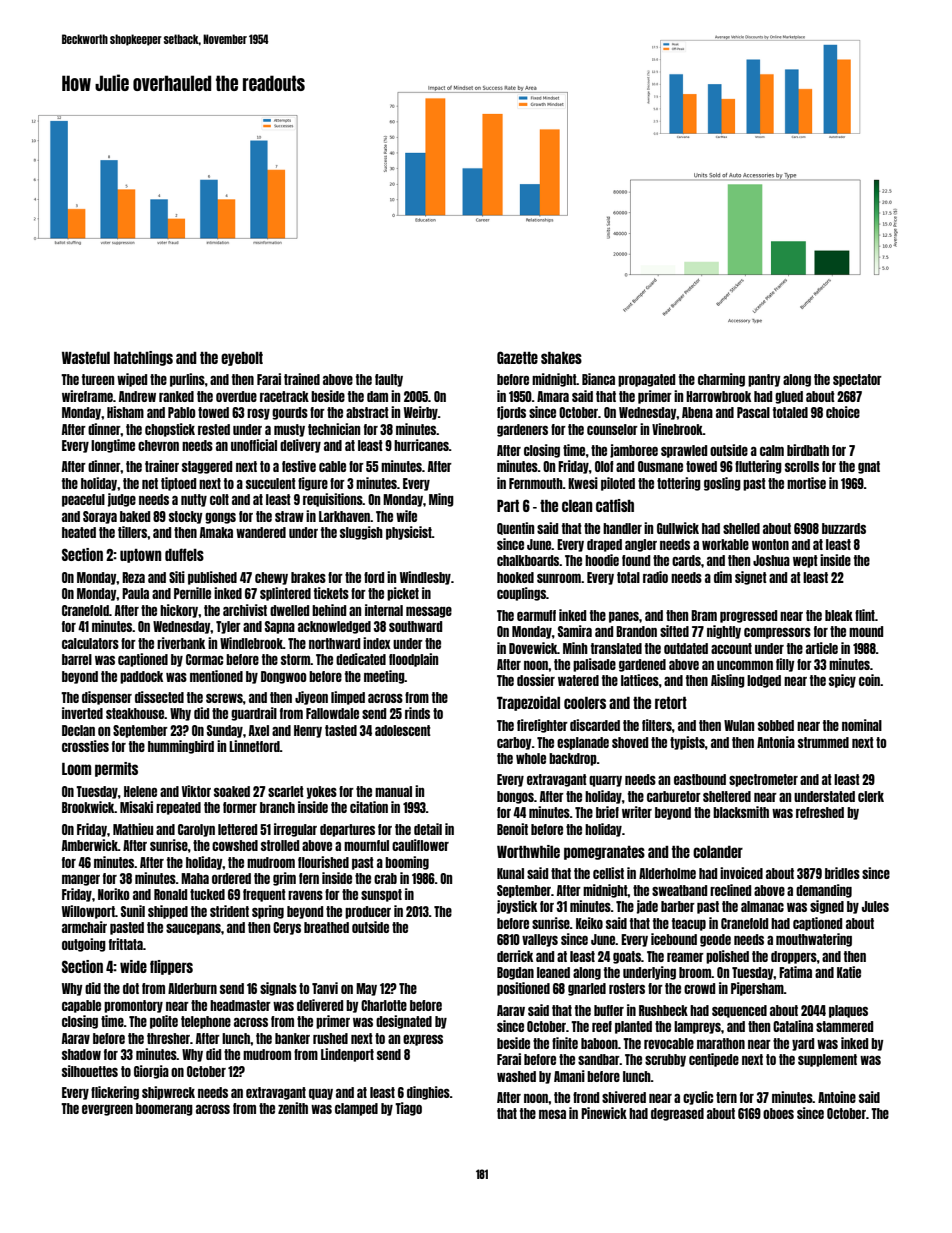 The height and width of the screenshot is (1233, 952). Describe the element at coordinates (384, 677) in the screenshot. I see `meeting` at that location.
